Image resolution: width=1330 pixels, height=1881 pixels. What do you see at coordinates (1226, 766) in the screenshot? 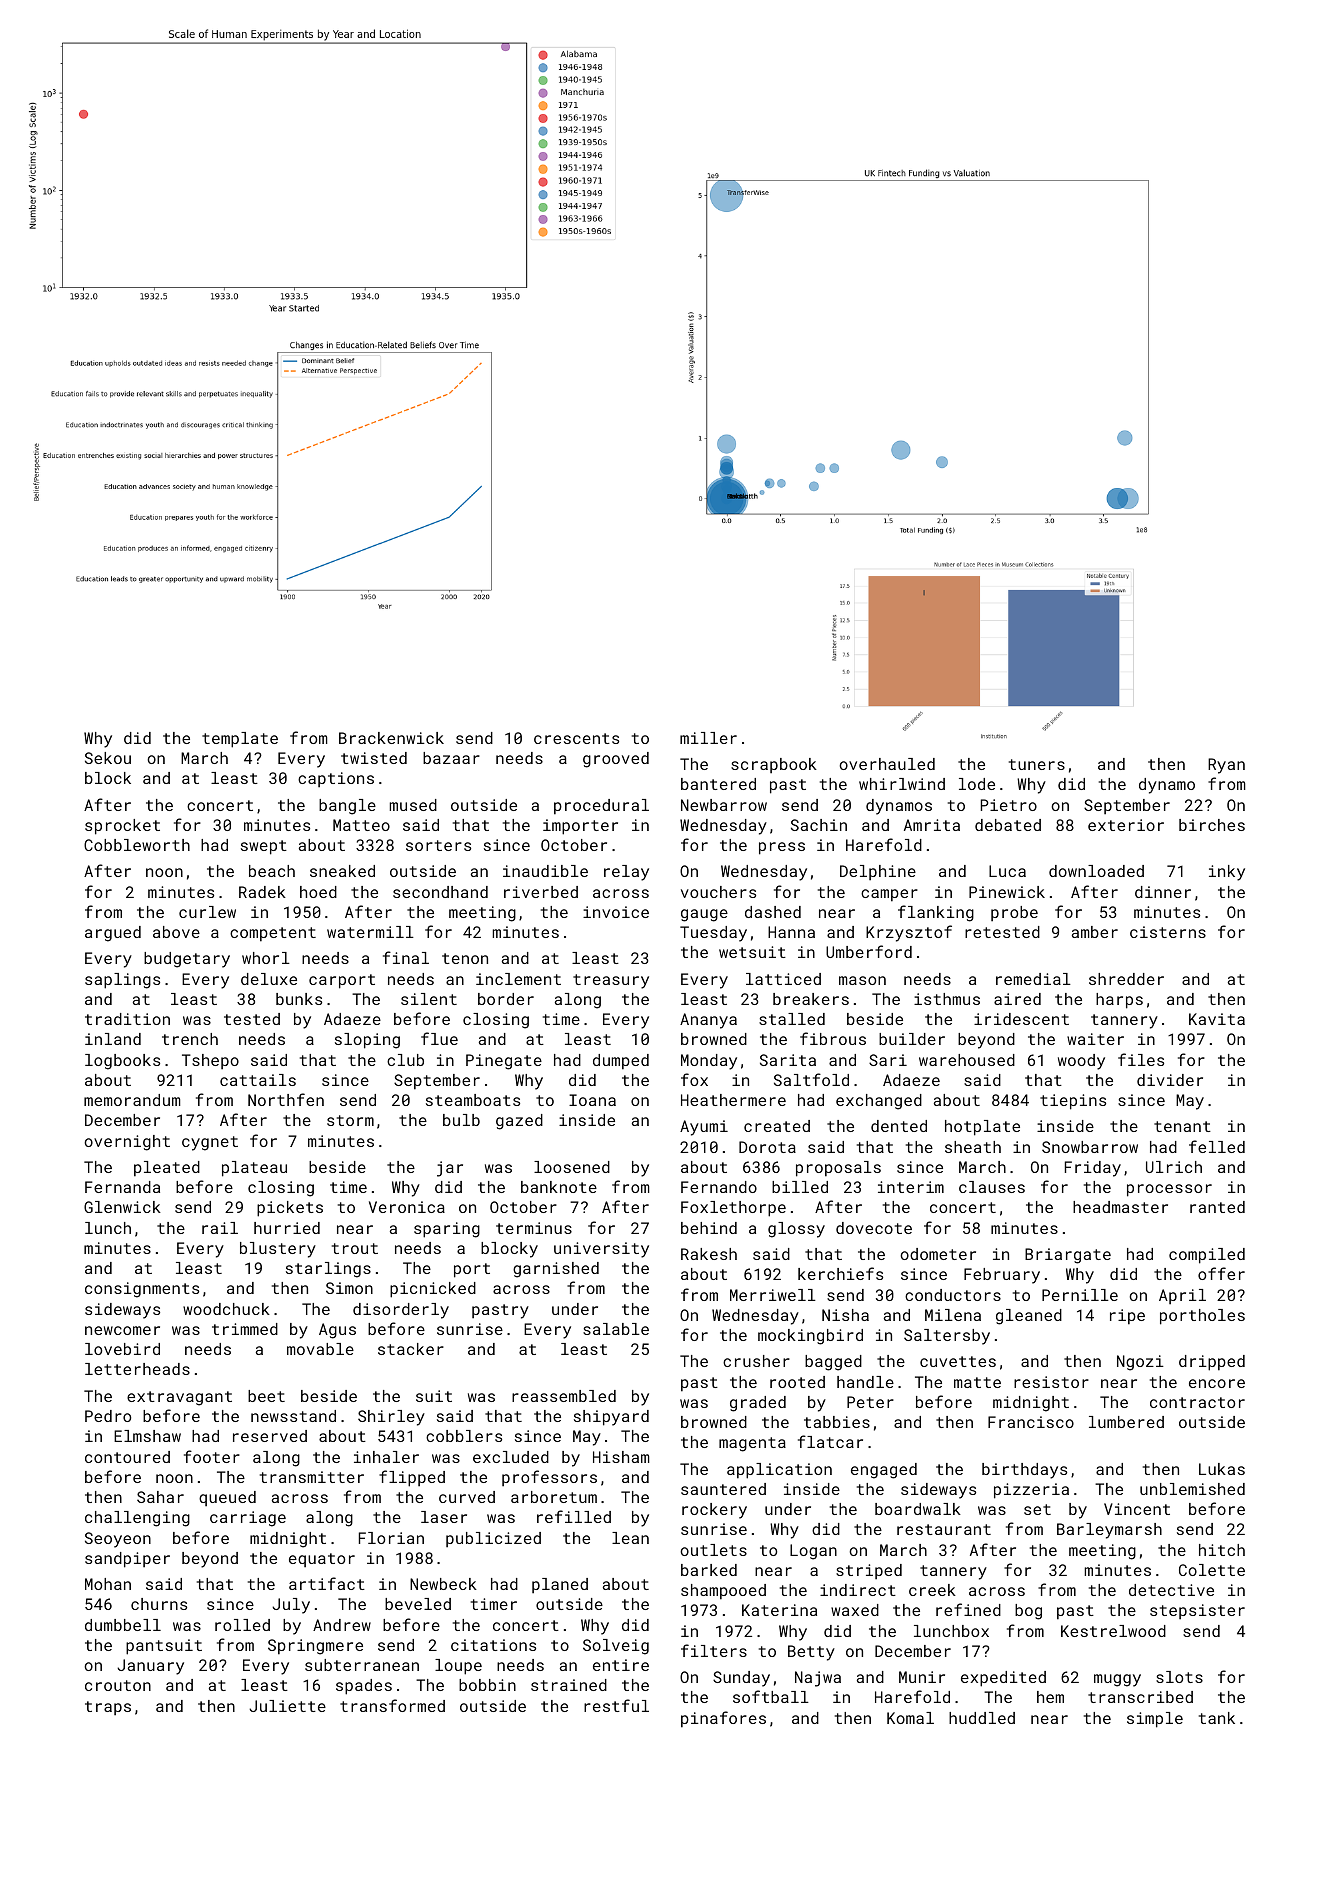
I see `Ryan` at bounding box center [1226, 766].
